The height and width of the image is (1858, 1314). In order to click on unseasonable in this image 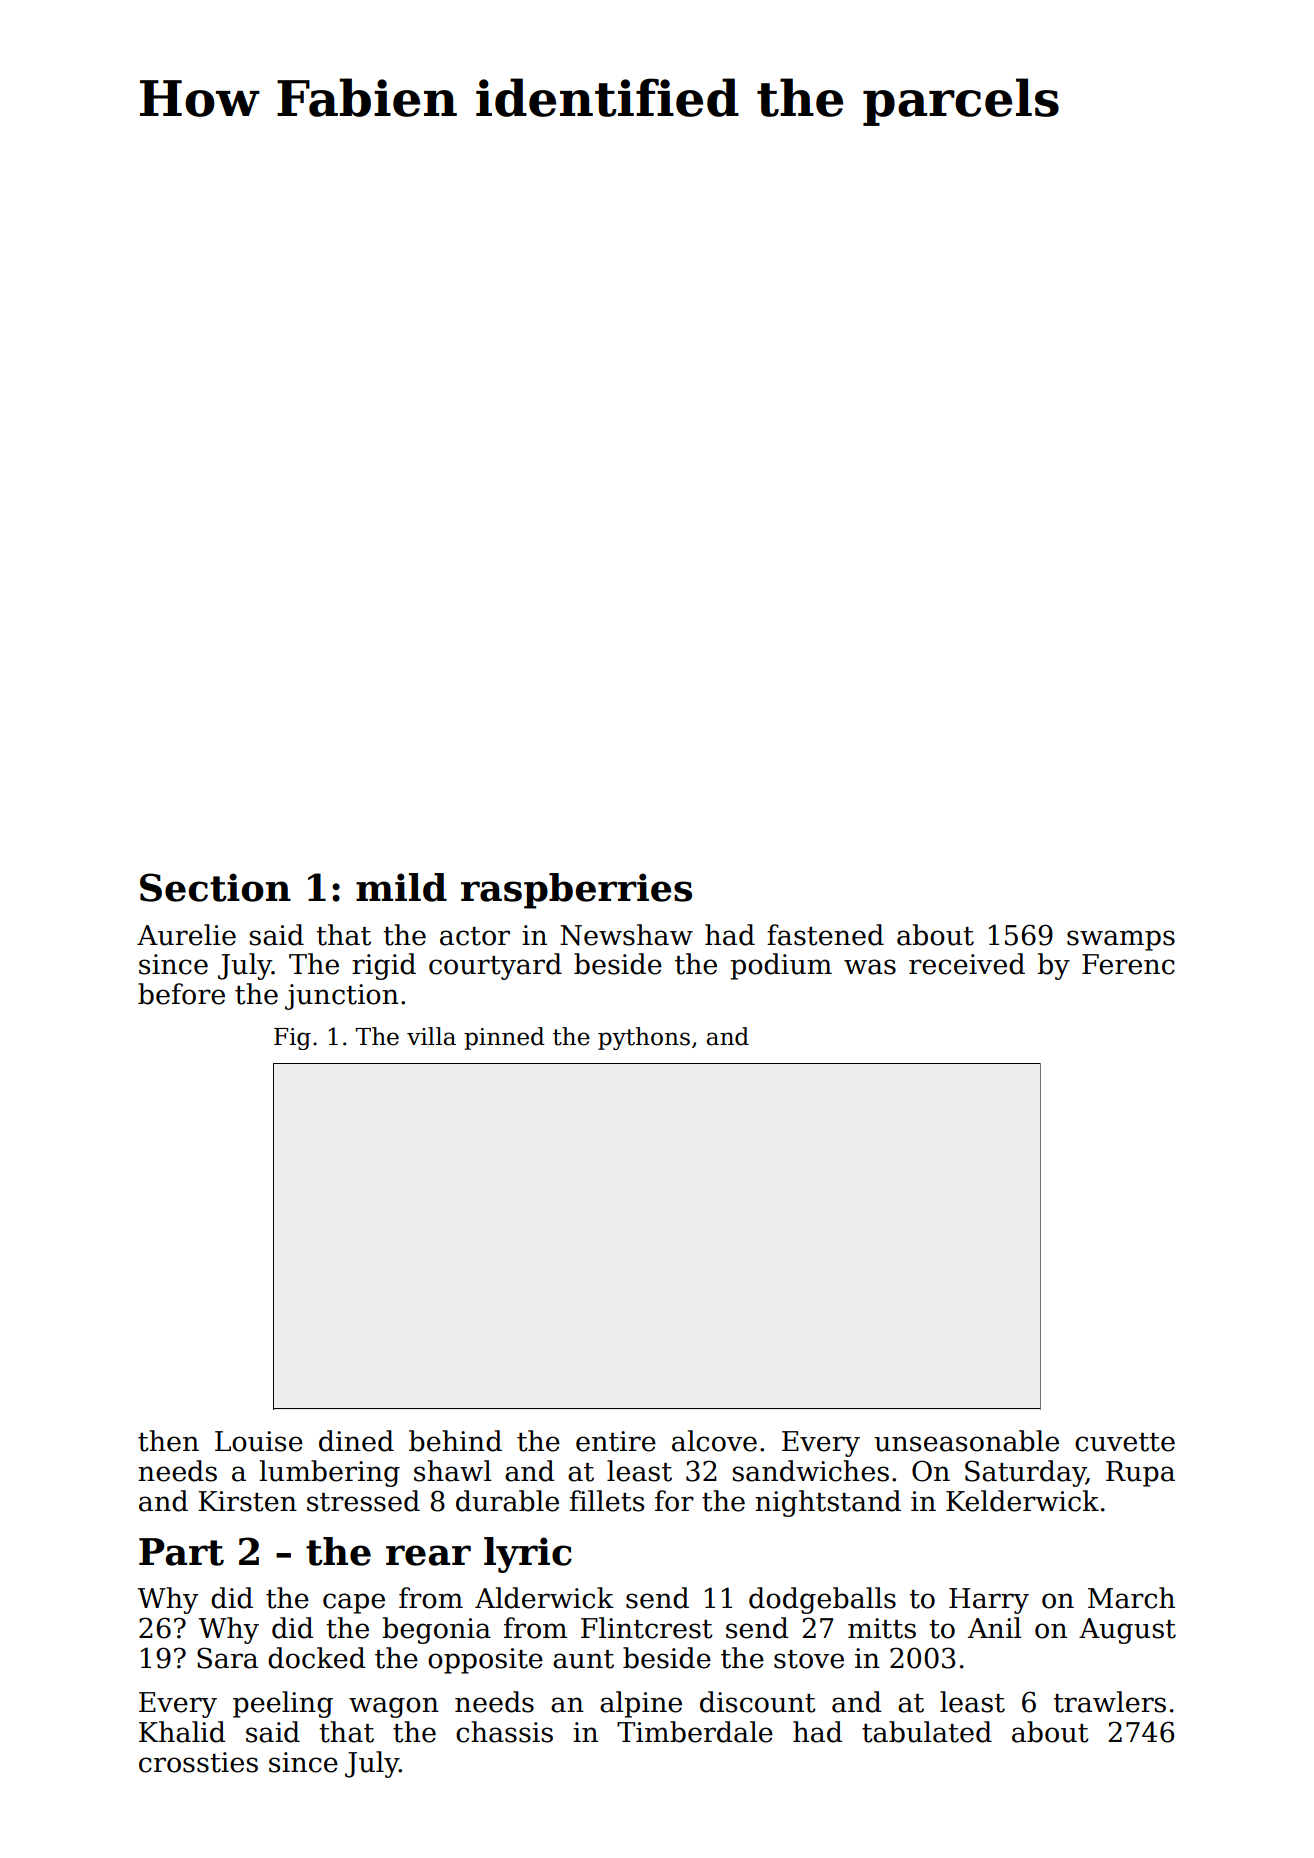, I will do `click(966, 1441)`.
